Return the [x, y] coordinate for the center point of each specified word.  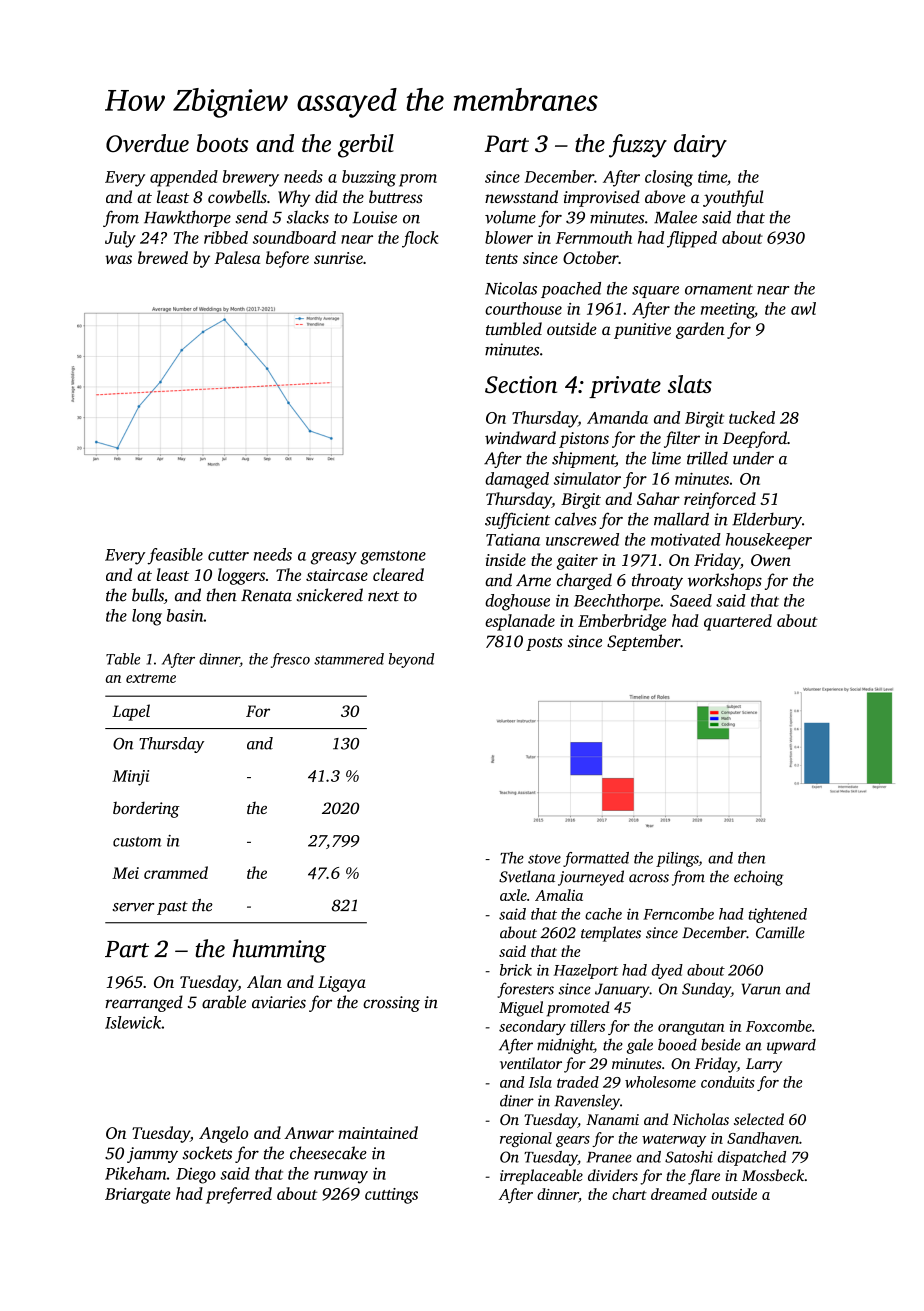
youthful [733, 198]
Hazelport [586, 971]
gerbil [366, 146]
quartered [738, 622]
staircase [337, 575]
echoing [759, 878]
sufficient [517, 520]
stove [544, 859]
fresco [290, 660]
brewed [163, 257]
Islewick [133, 1022]
